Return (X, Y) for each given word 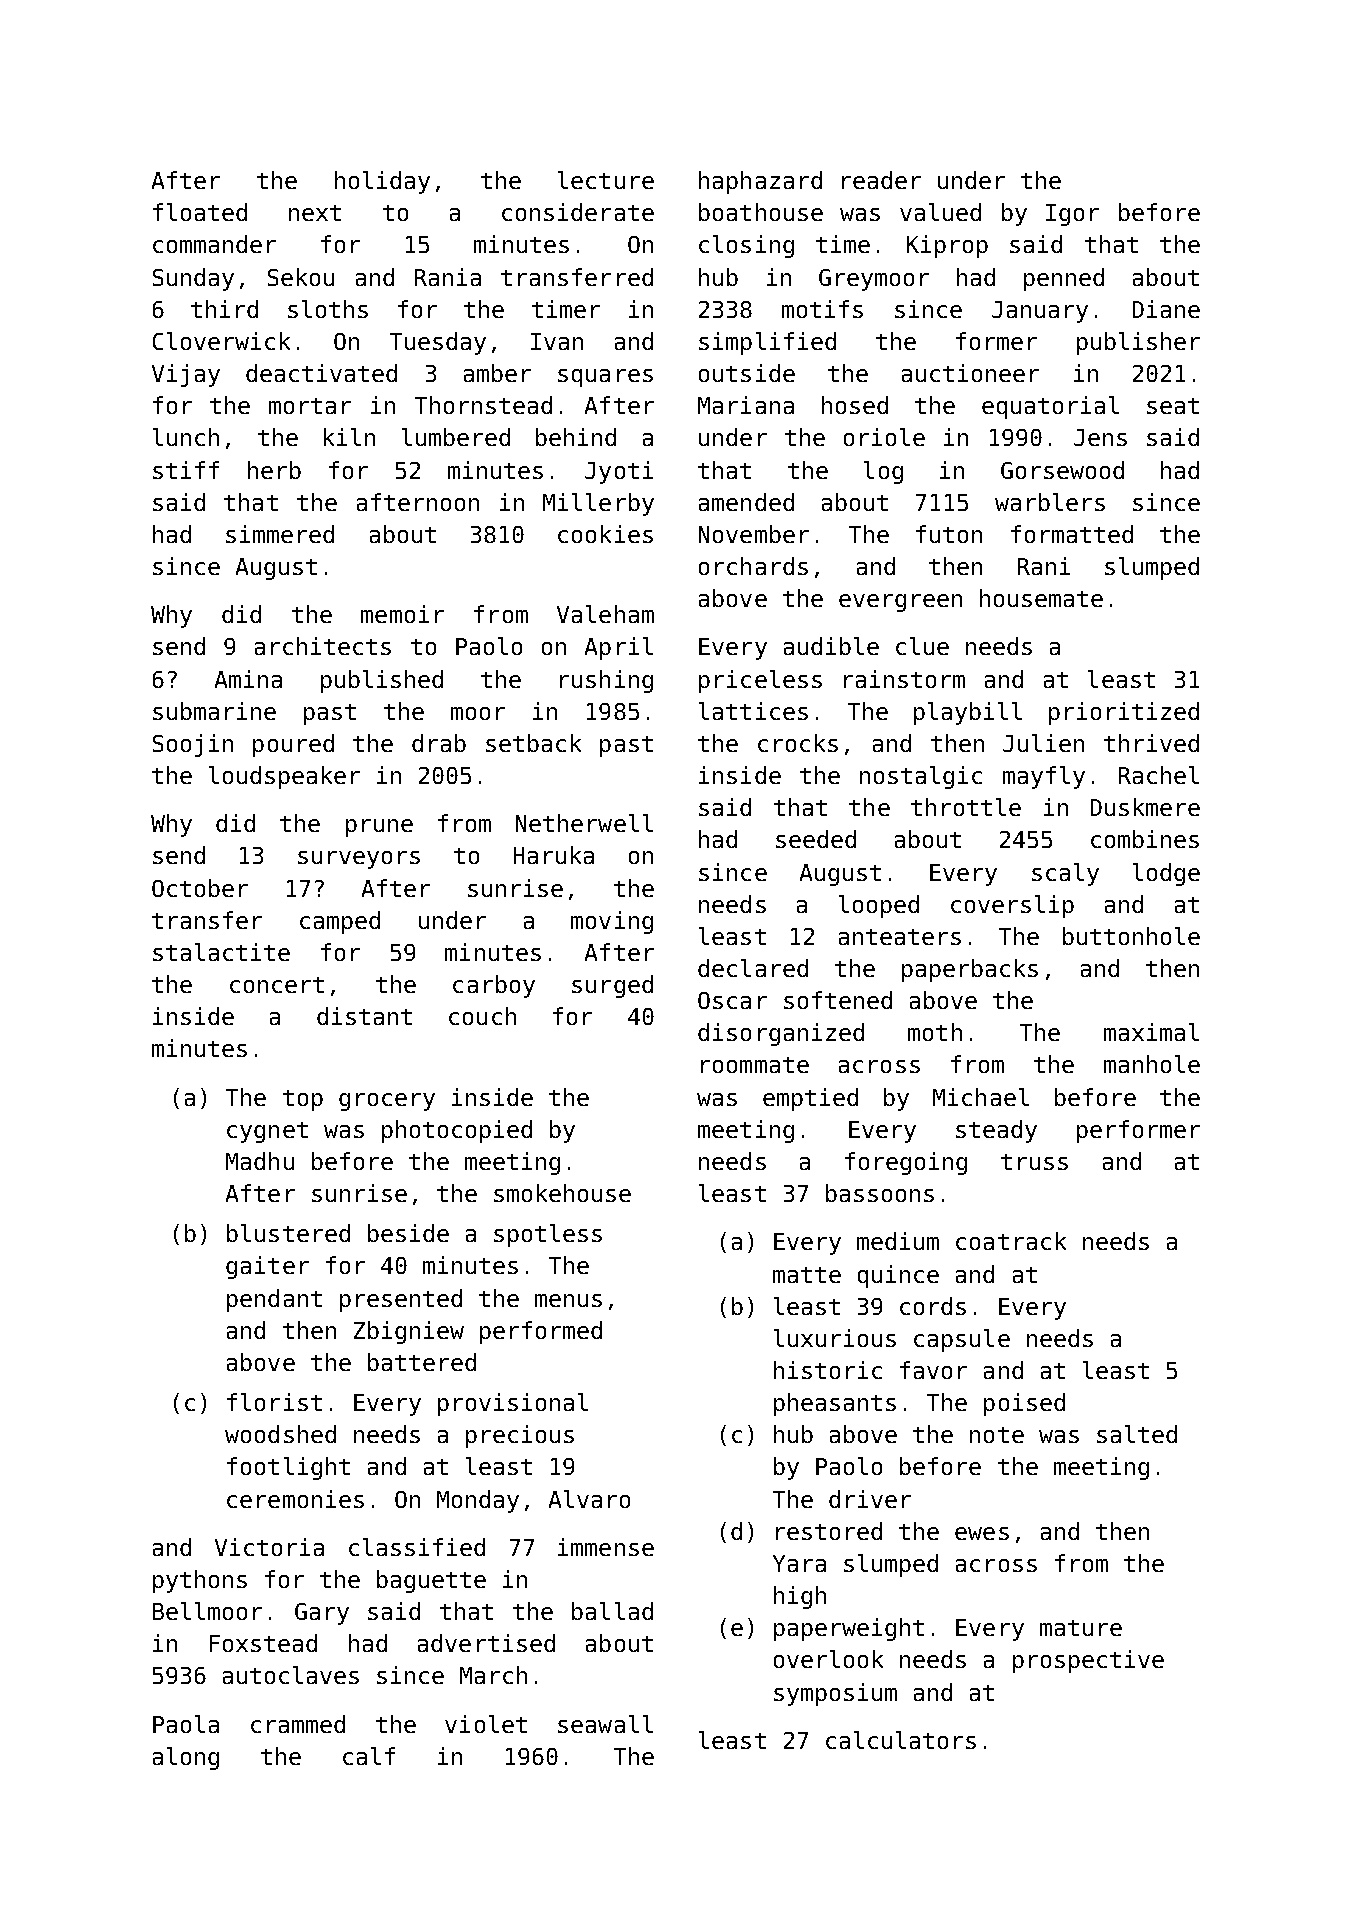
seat (1173, 406)
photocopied (457, 1131)
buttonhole (1131, 936)
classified (417, 1547)
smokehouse (562, 1193)
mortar (310, 406)
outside (747, 373)
